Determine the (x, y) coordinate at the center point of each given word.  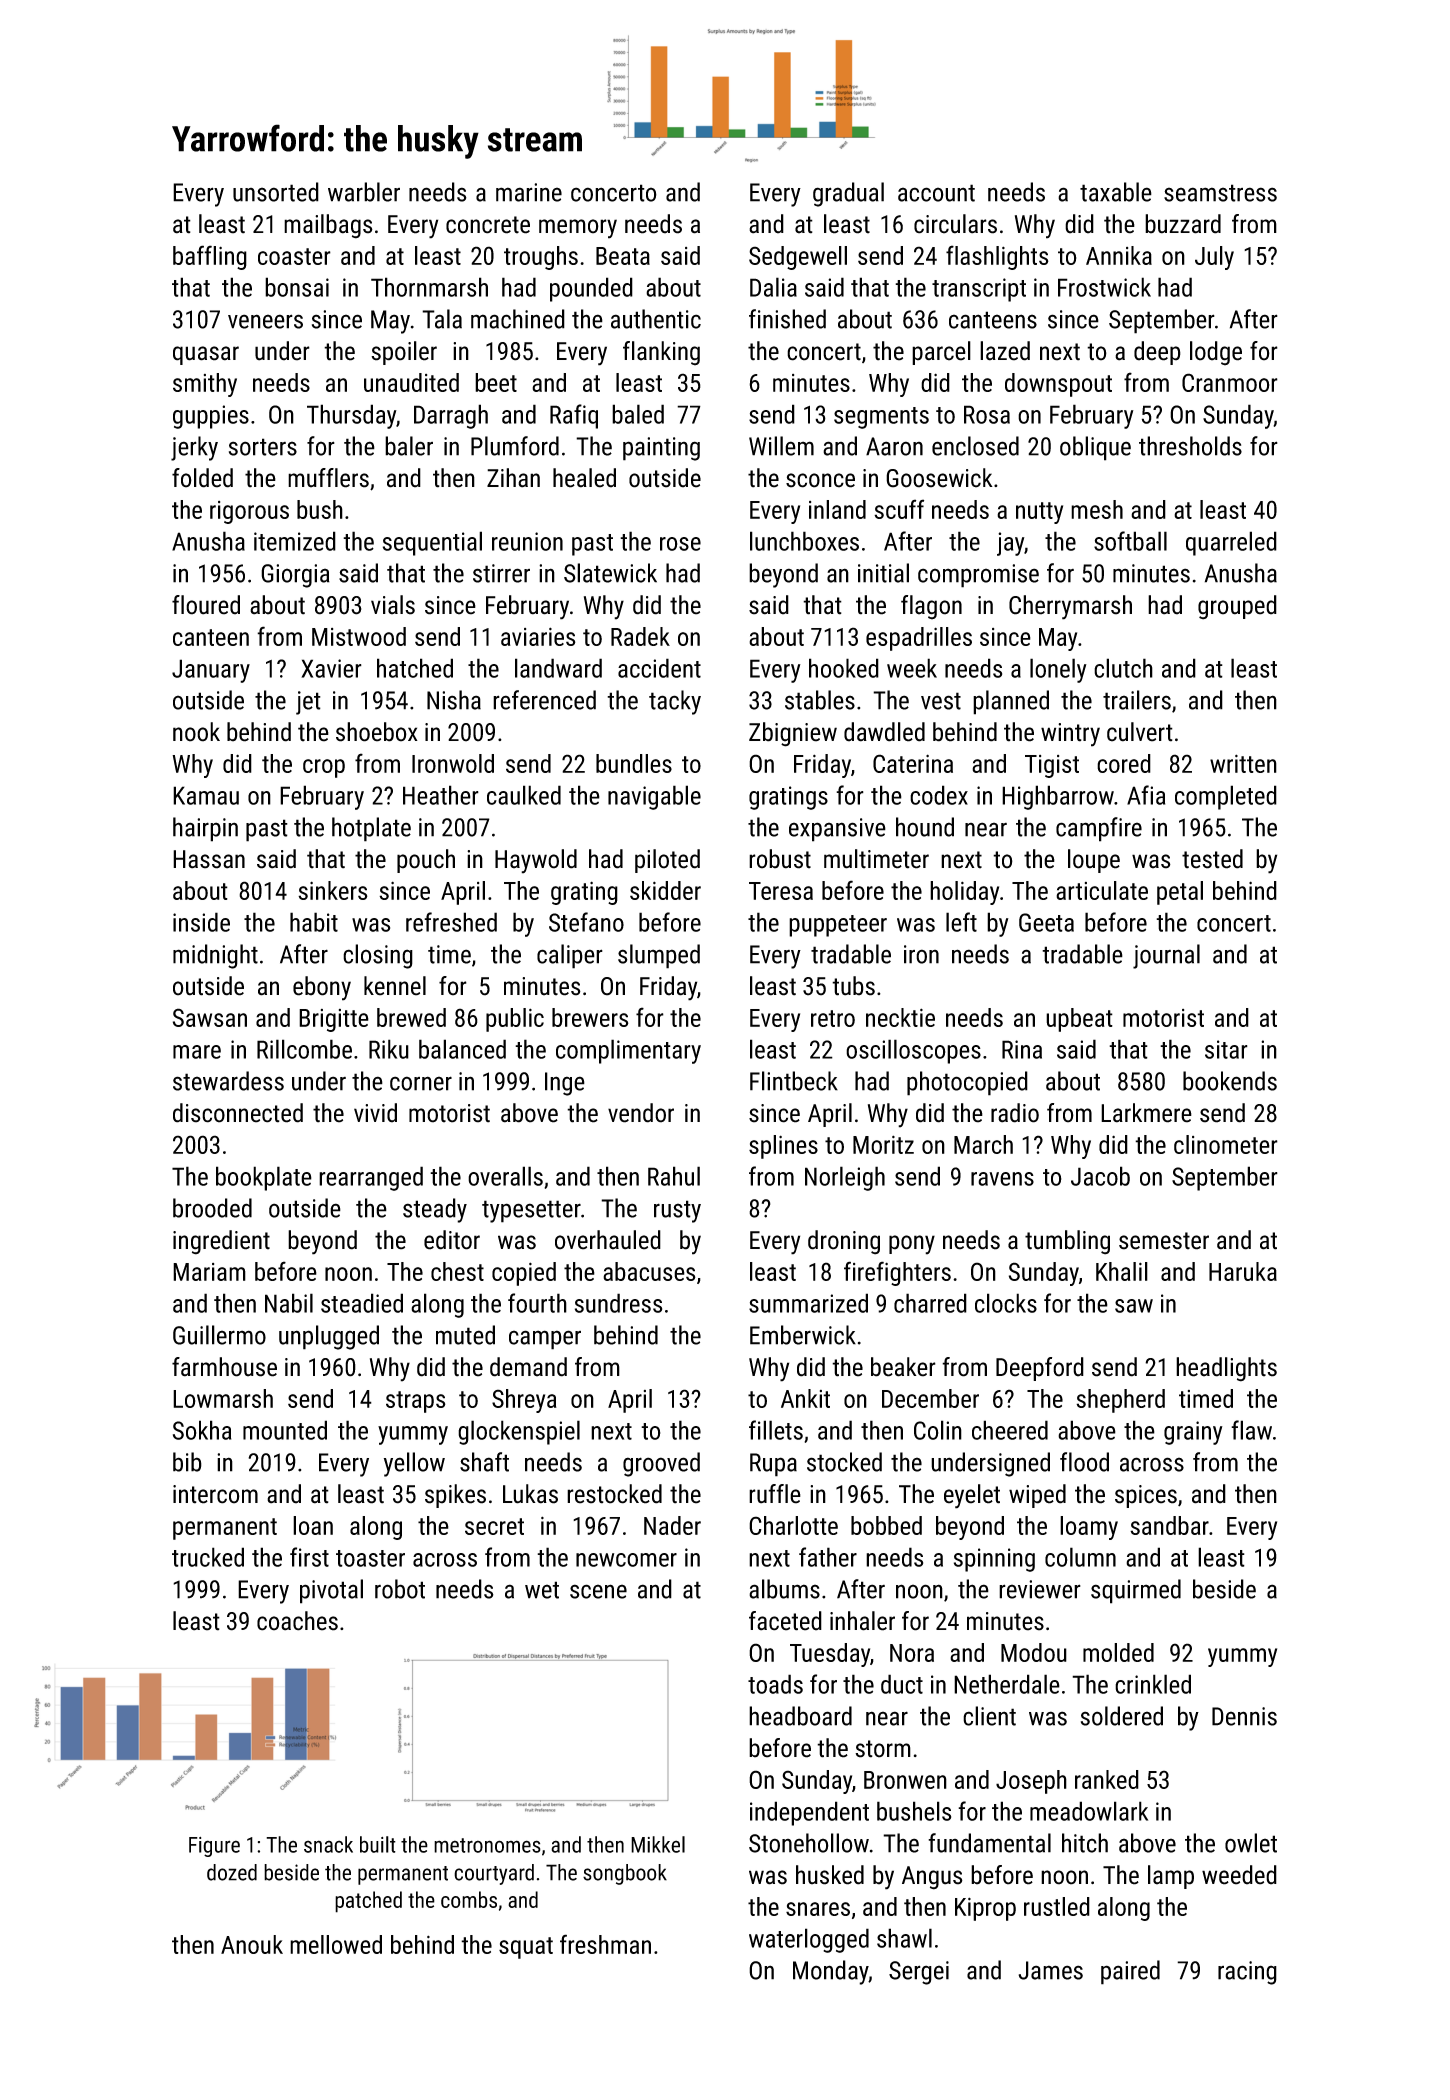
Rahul (674, 1176)
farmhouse (224, 1367)
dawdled (884, 732)
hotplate (371, 829)
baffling (210, 257)
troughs (541, 258)
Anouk (252, 1944)
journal (1166, 956)
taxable (1116, 192)
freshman (605, 1944)
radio (1015, 1113)
